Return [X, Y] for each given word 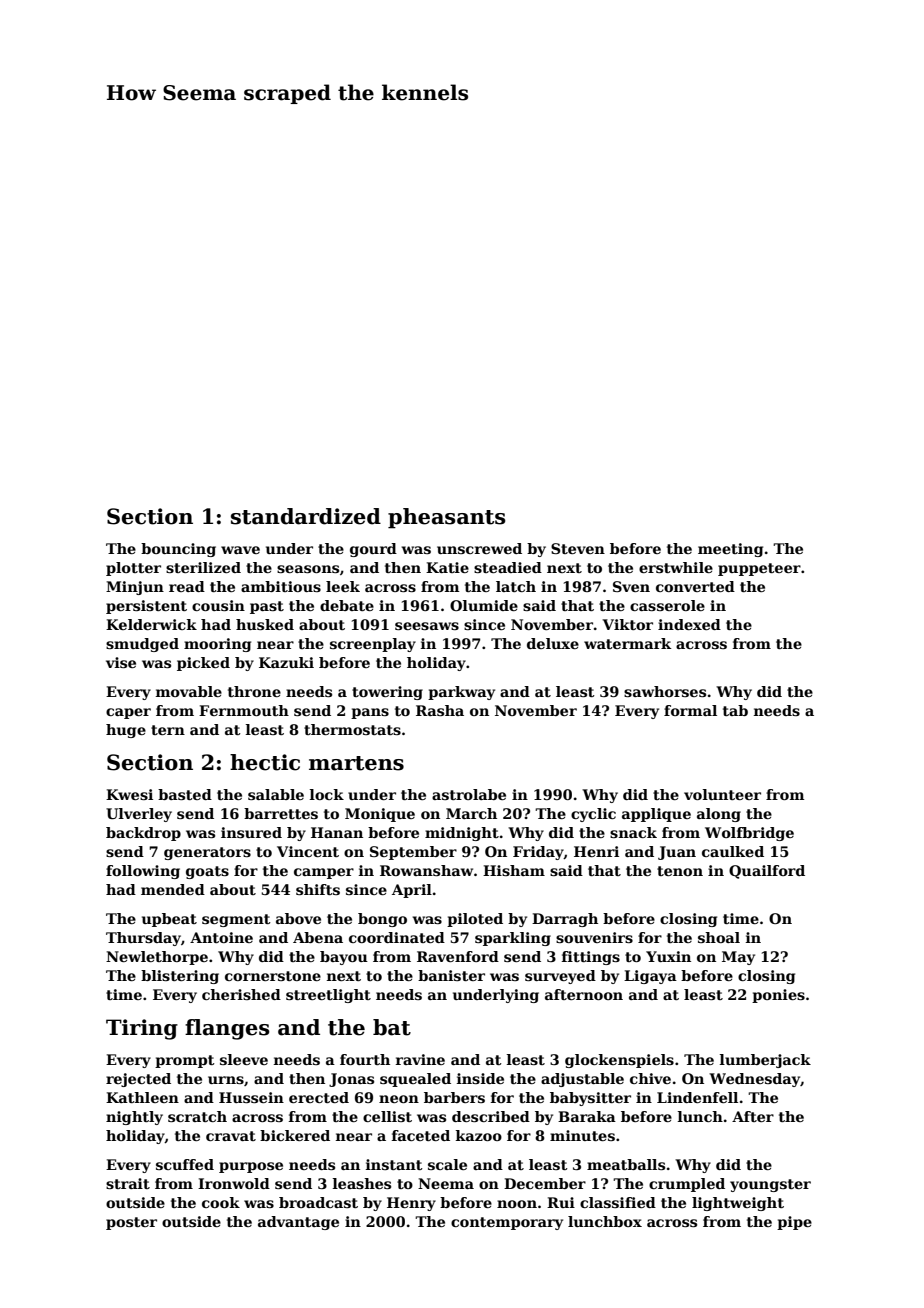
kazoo [479, 1135]
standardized [306, 516]
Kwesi [129, 794]
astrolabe [469, 794]
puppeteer [759, 569]
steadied [508, 567]
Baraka [587, 1116]
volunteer [722, 794]
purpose [251, 1167]
